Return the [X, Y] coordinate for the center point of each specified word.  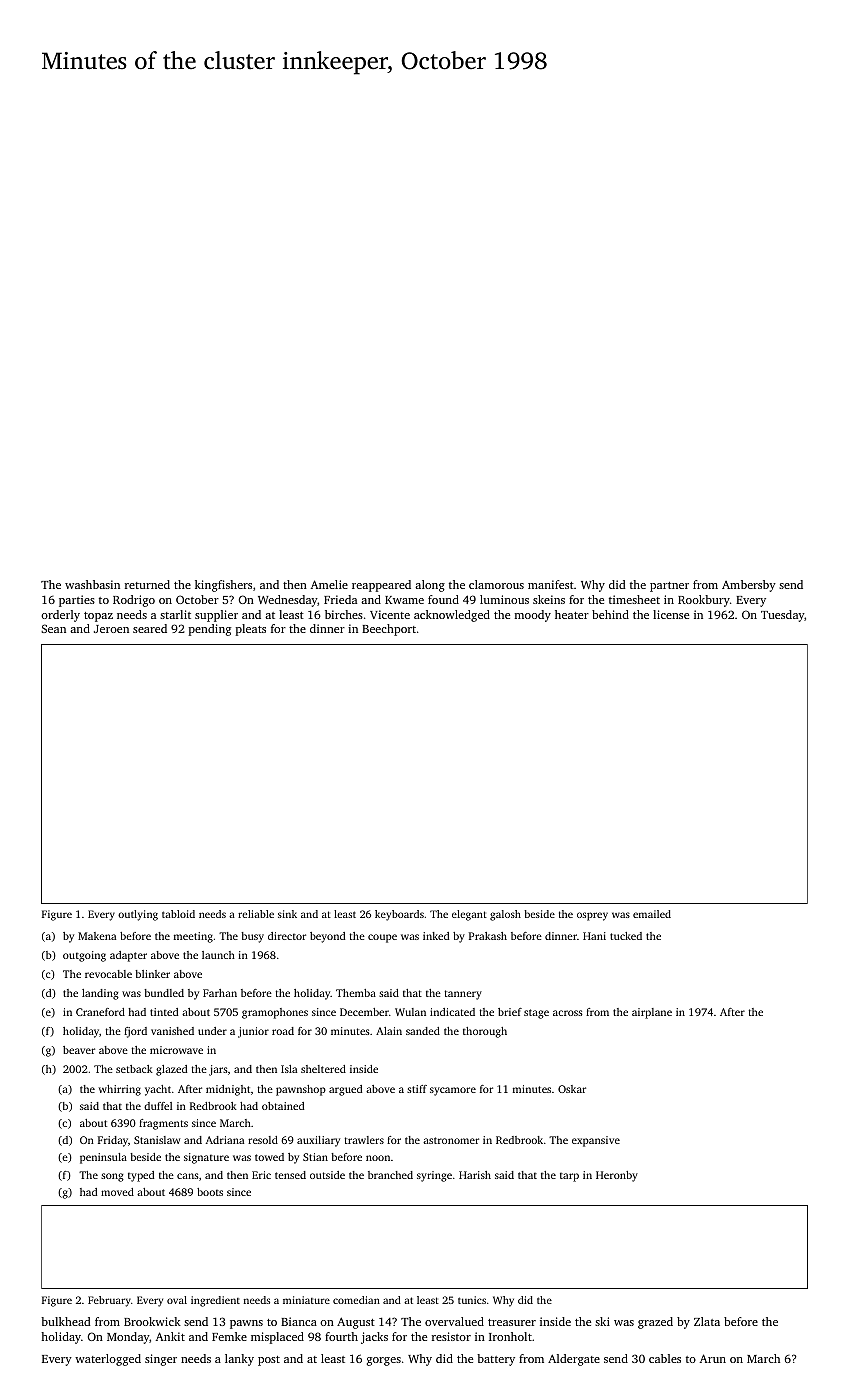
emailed [652, 914]
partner [669, 587]
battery [496, 1360]
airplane [652, 1013]
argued [345, 1090]
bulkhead [66, 1321]
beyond [327, 937]
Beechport [389, 630]
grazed [655, 1323]
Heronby [617, 1176]
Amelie [329, 584]
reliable [256, 914]
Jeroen [111, 629]
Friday [113, 1141]
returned [147, 584]
